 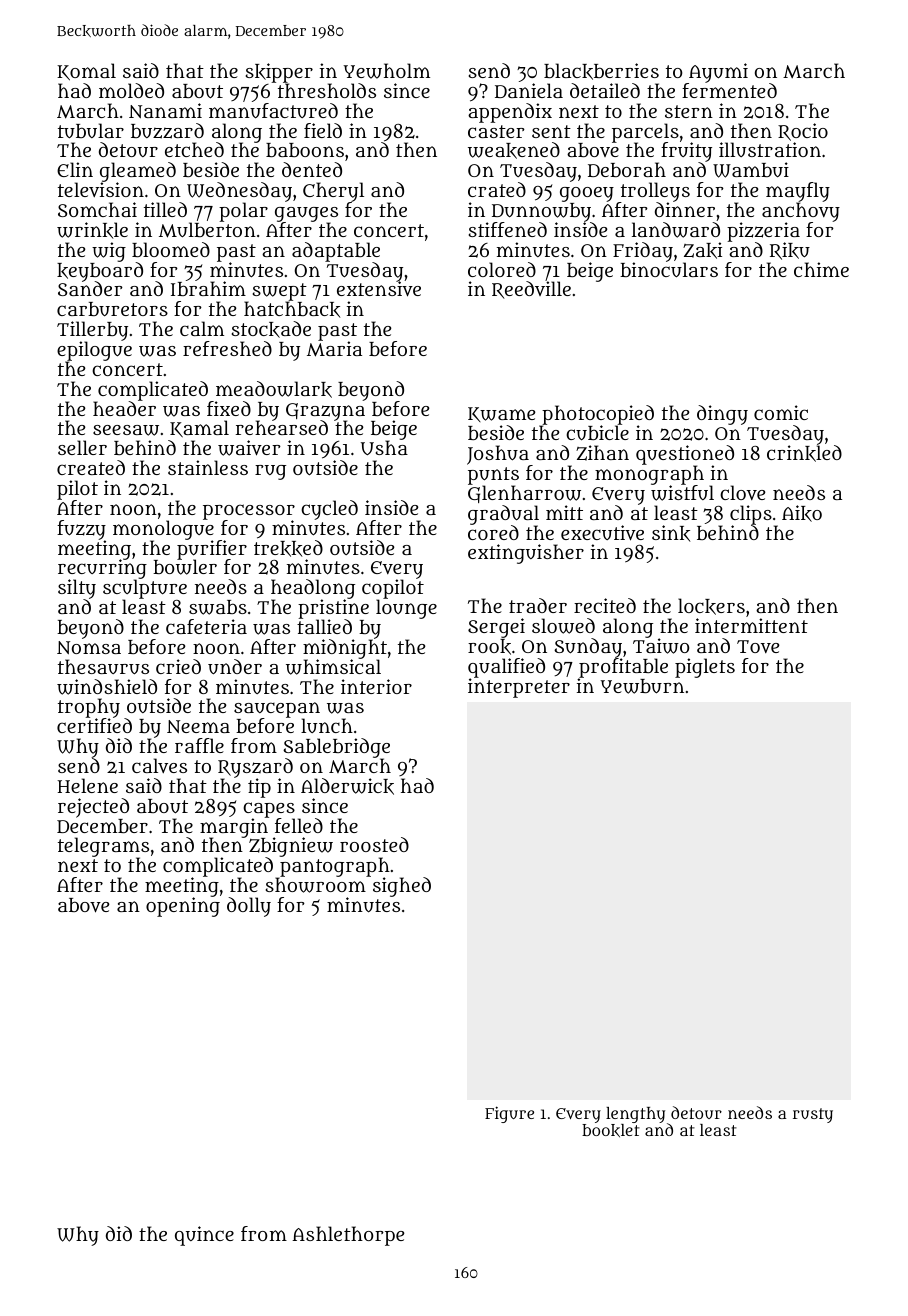 I want to click on binoculars, so click(x=669, y=270).
